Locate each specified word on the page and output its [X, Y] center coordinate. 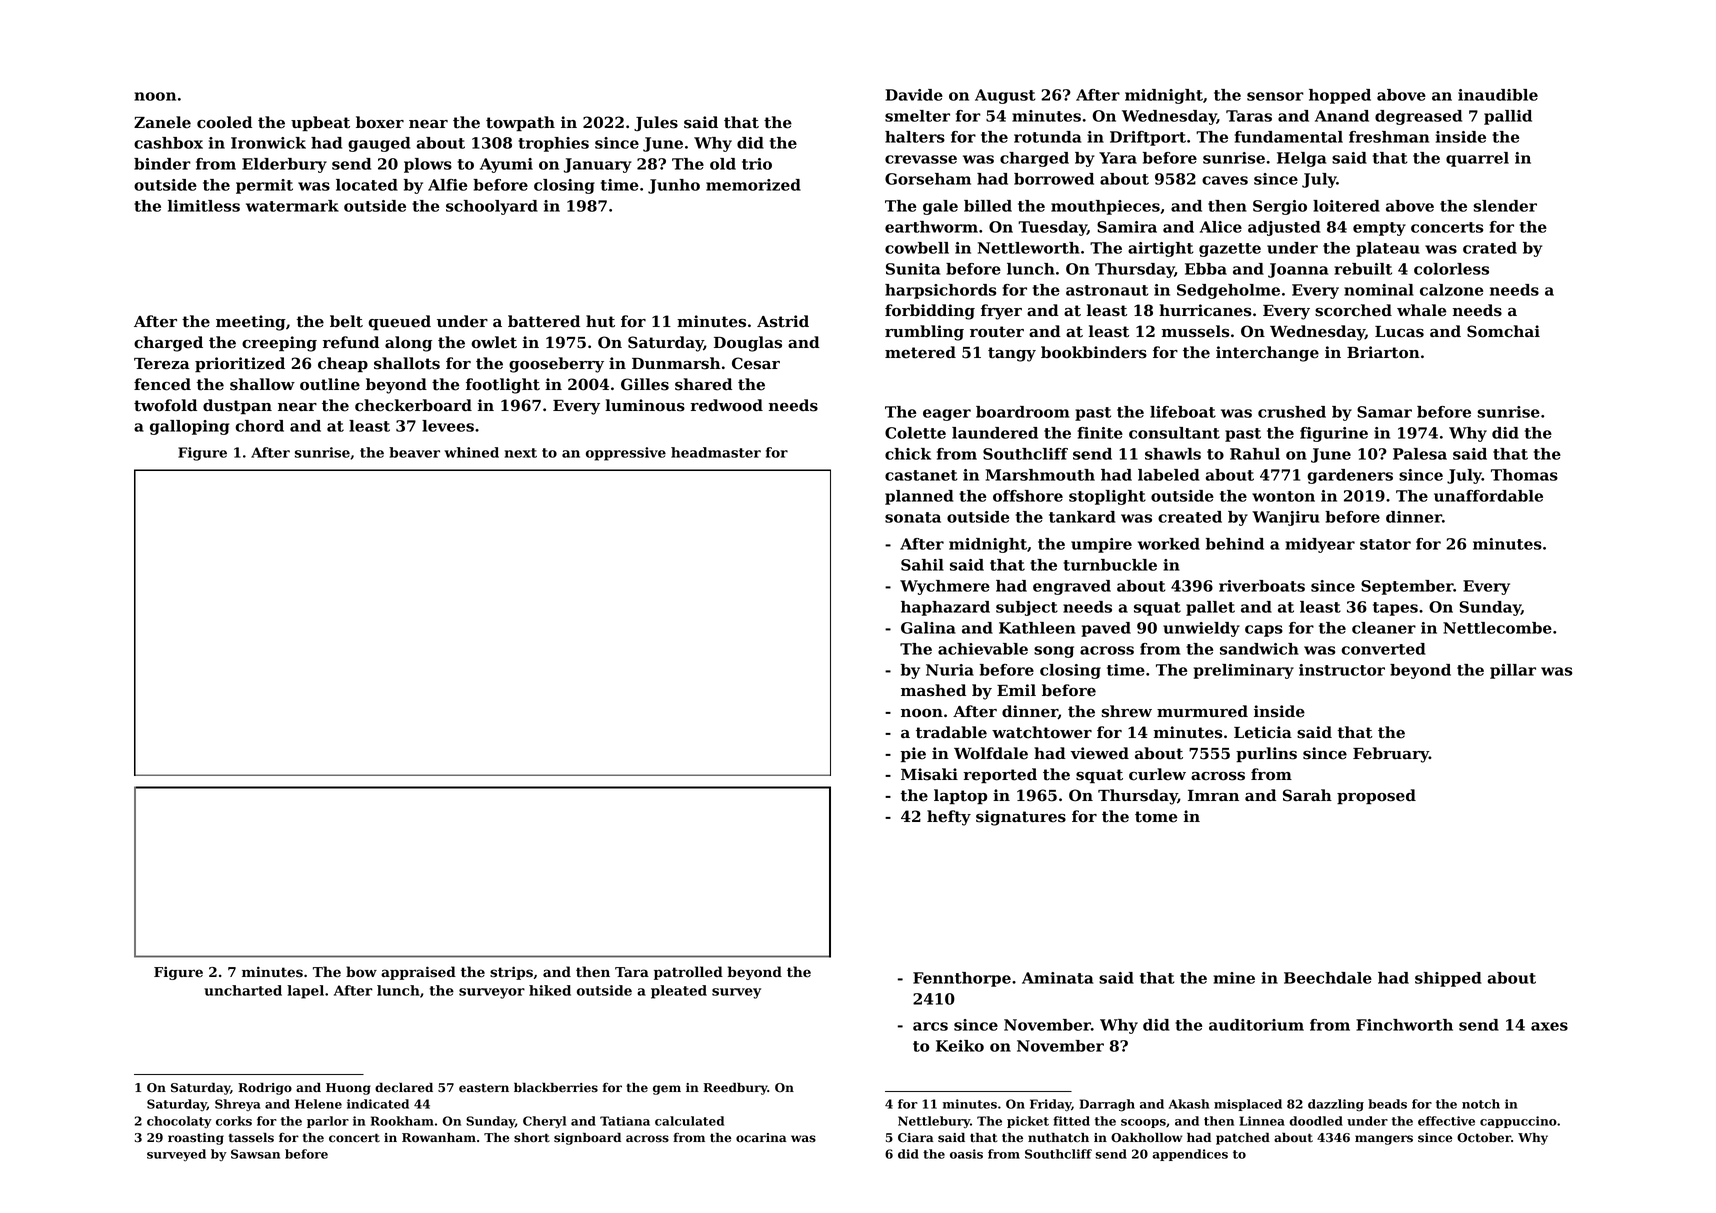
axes [1549, 1026]
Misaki [929, 774]
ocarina [761, 1138]
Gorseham [928, 179]
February [1391, 755]
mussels [1196, 331]
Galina [928, 628]
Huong [348, 1089]
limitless [204, 206]
